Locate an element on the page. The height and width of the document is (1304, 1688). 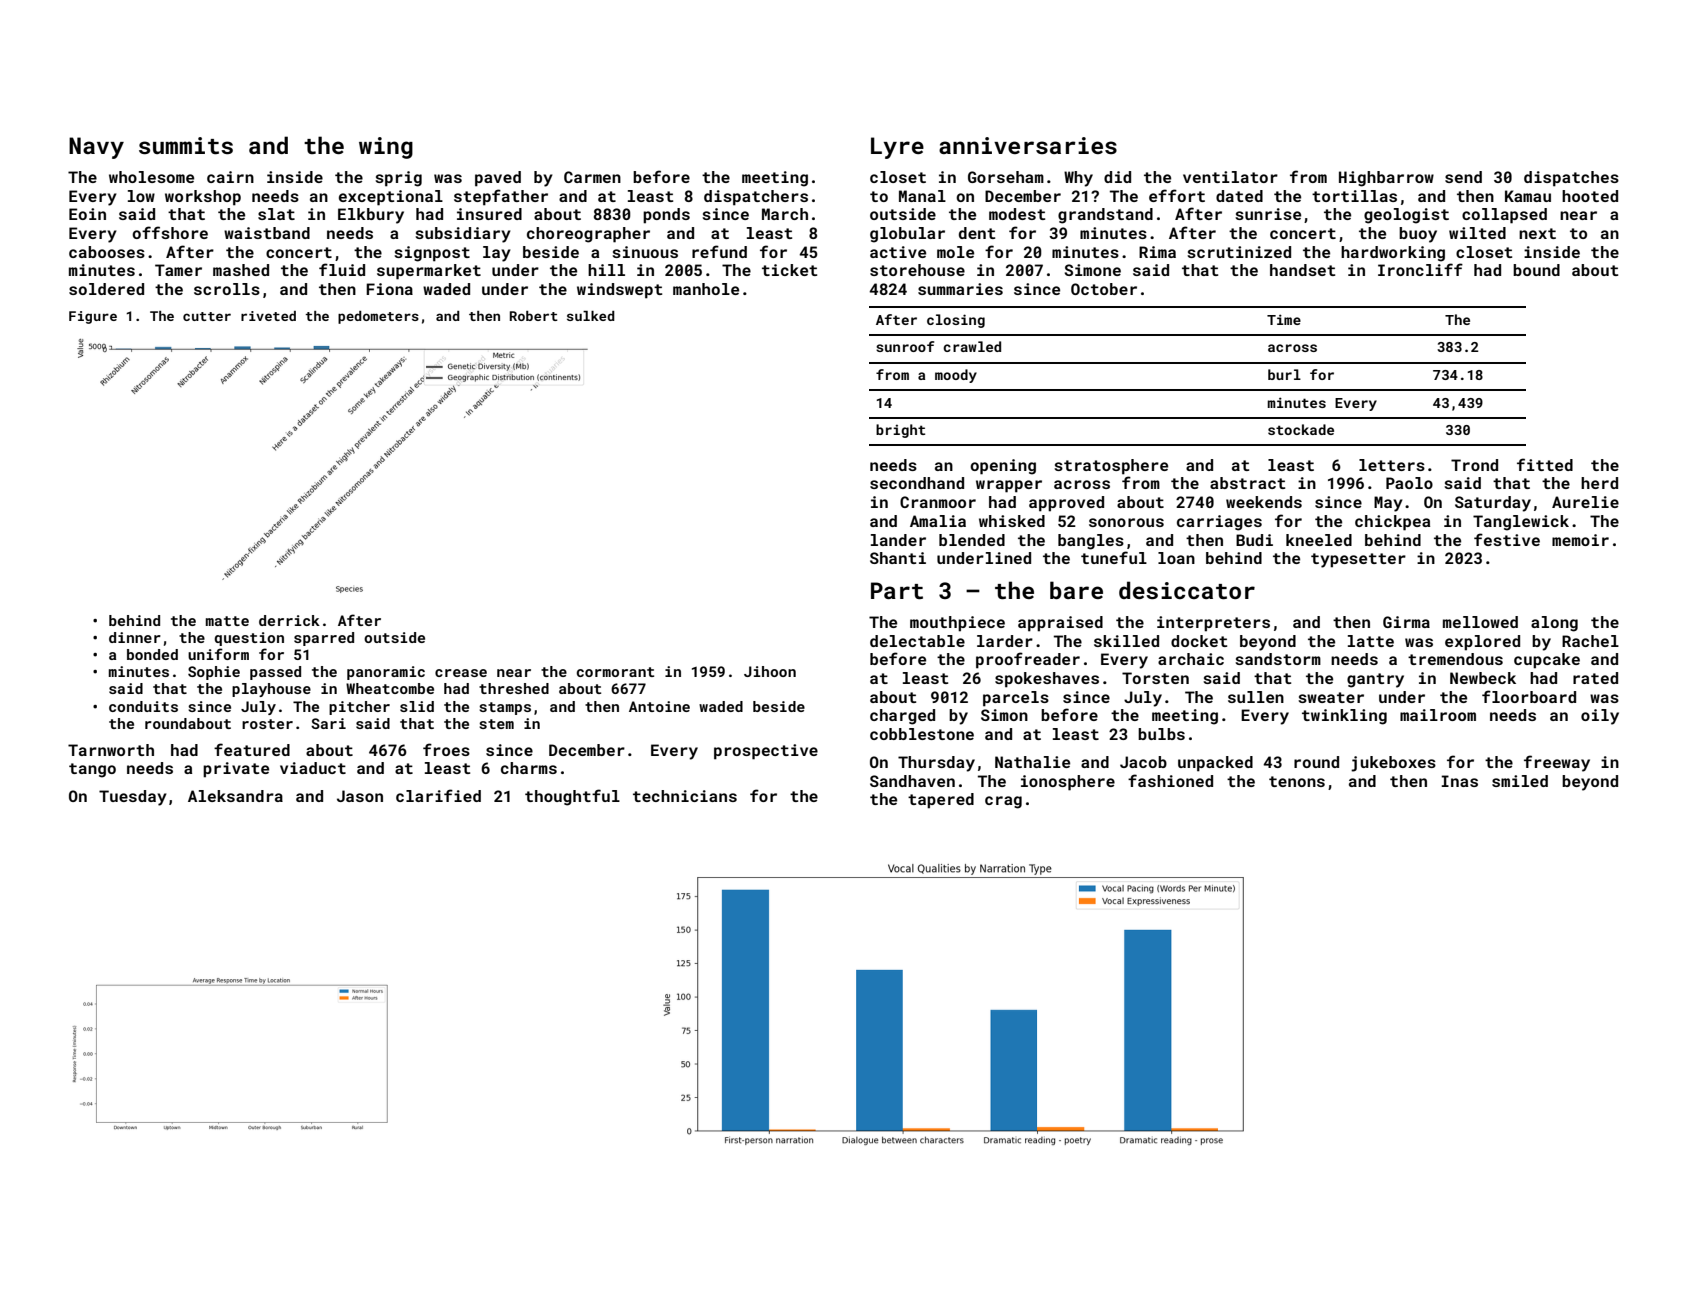
Jihoon is located at coordinates (770, 671).
